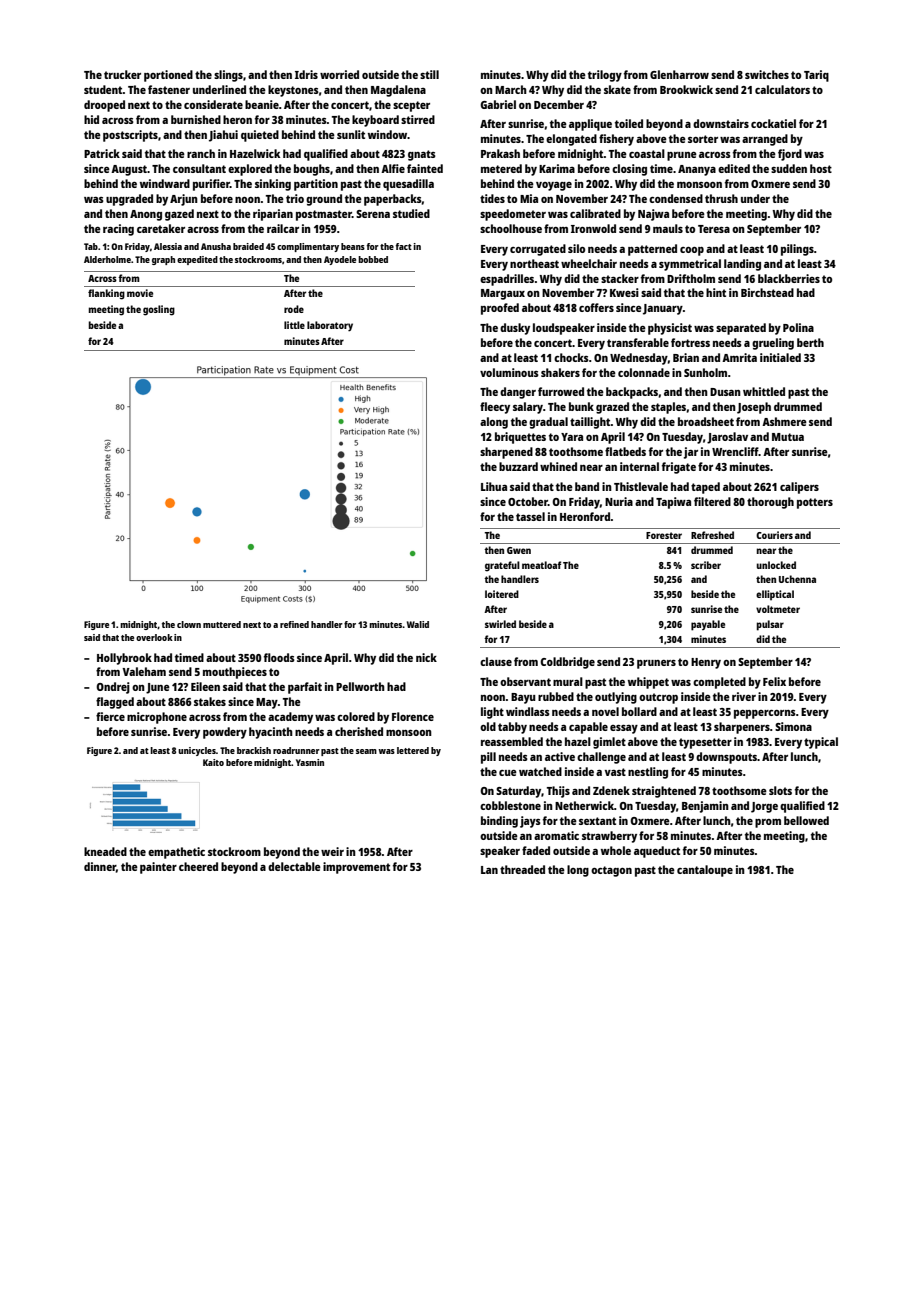 The height and width of the screenshot is (1308, 924). Describe the element at coordinates (189, 624) in the screenshot. I see `clown` at that location.
